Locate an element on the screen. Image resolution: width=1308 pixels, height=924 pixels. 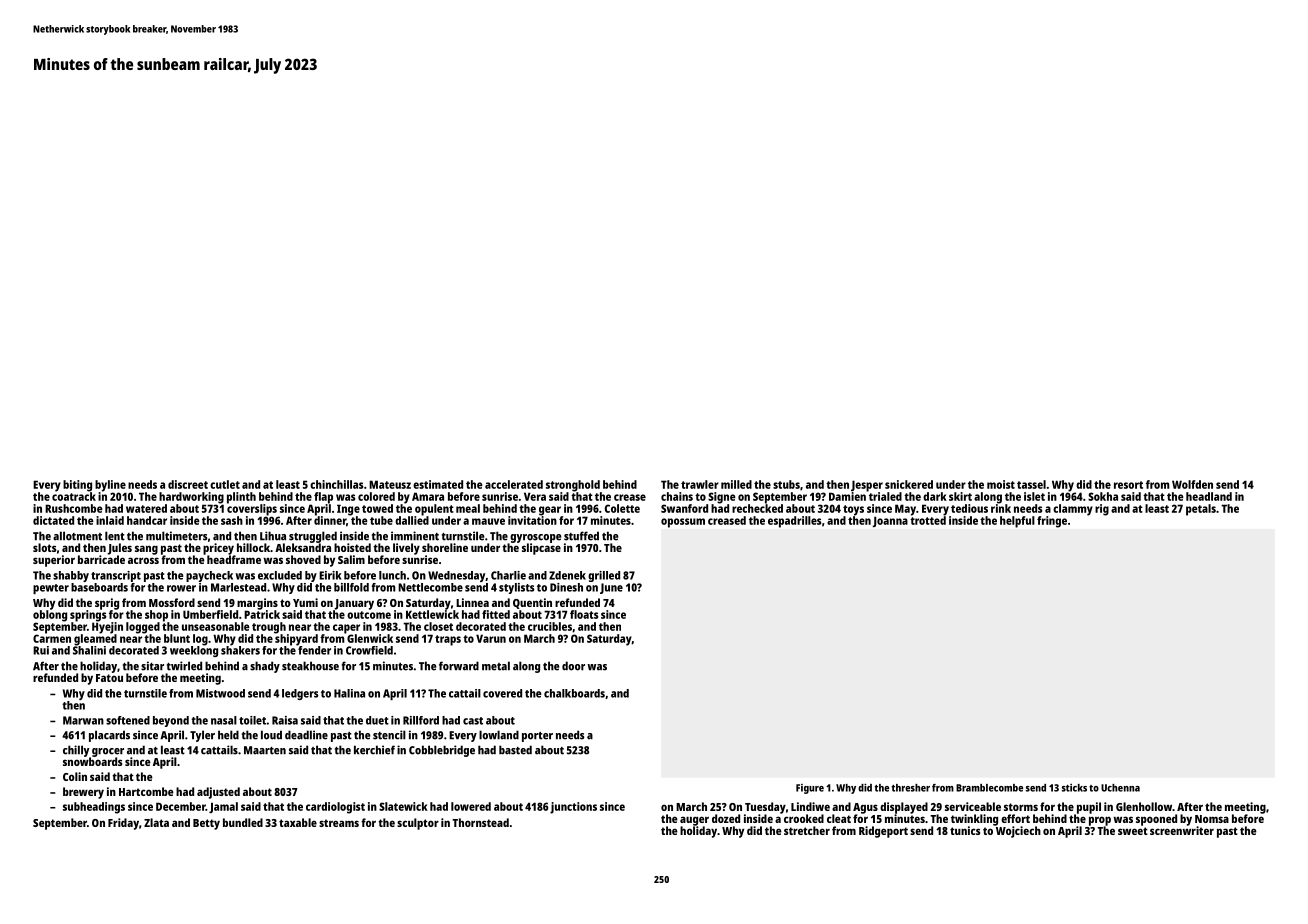
slots is located at coordinates (44, 547).
